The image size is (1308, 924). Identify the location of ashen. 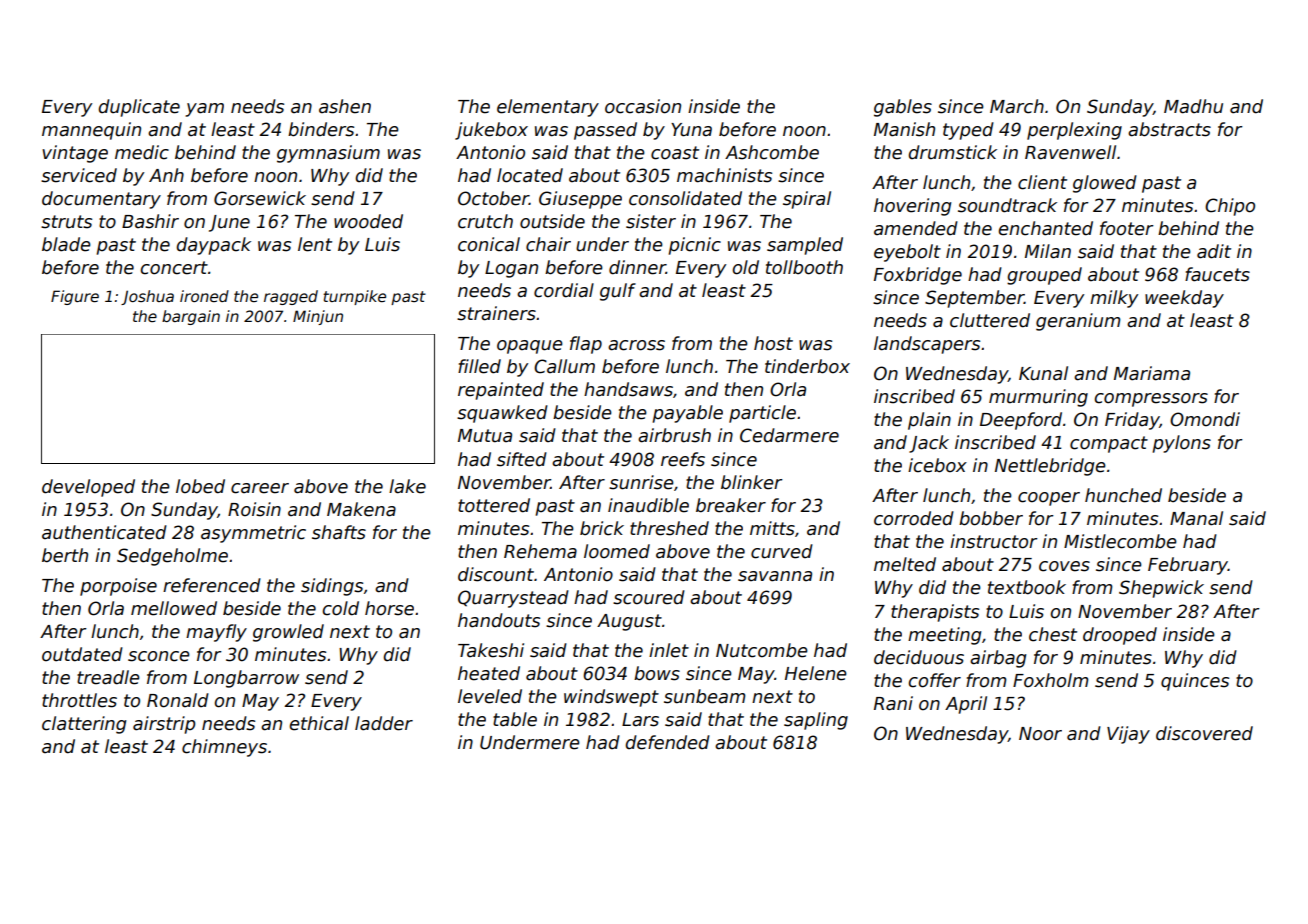
(345, 106).
